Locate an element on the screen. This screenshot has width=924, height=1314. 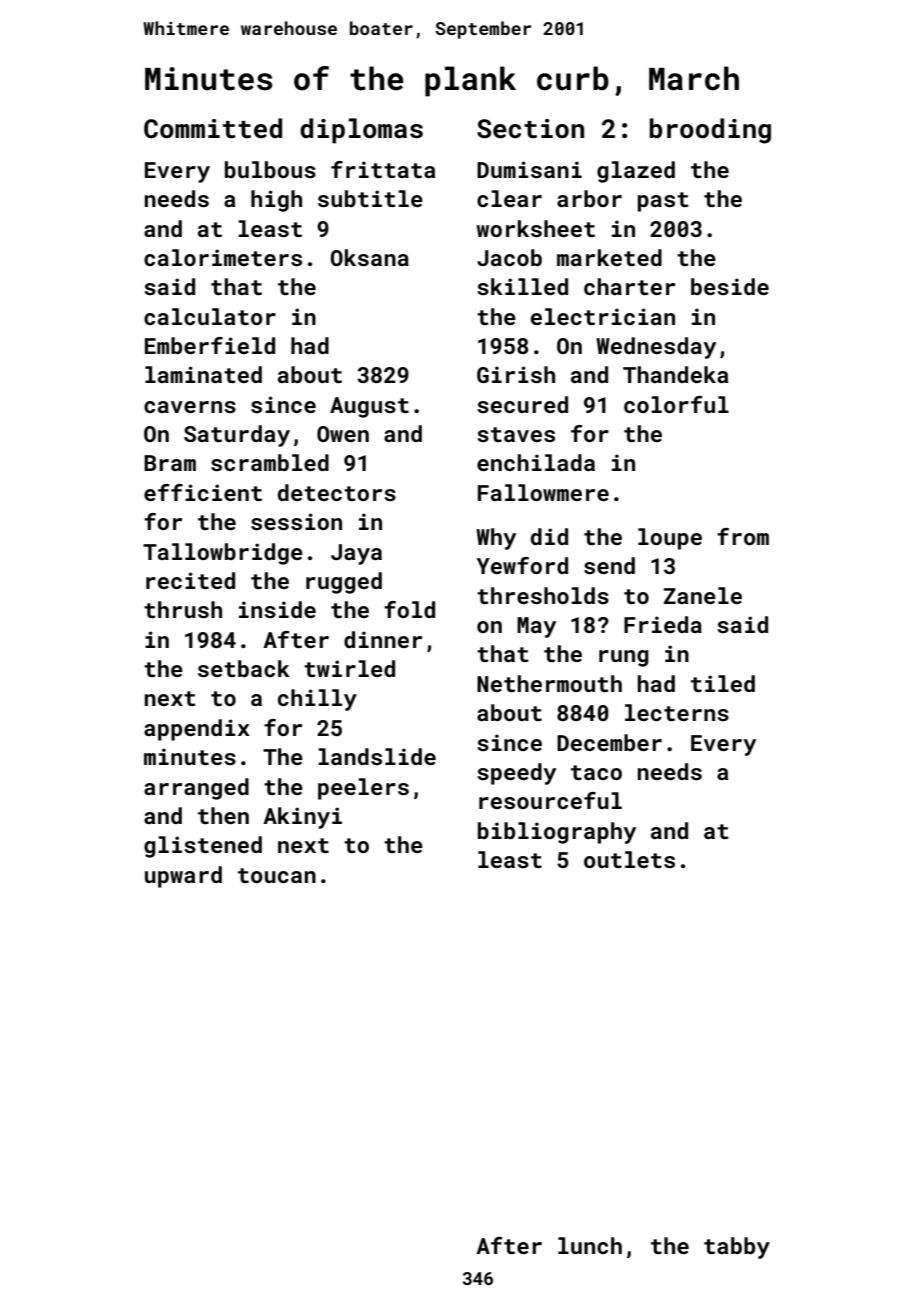
Frieda is located at coordinates (663, 624).
